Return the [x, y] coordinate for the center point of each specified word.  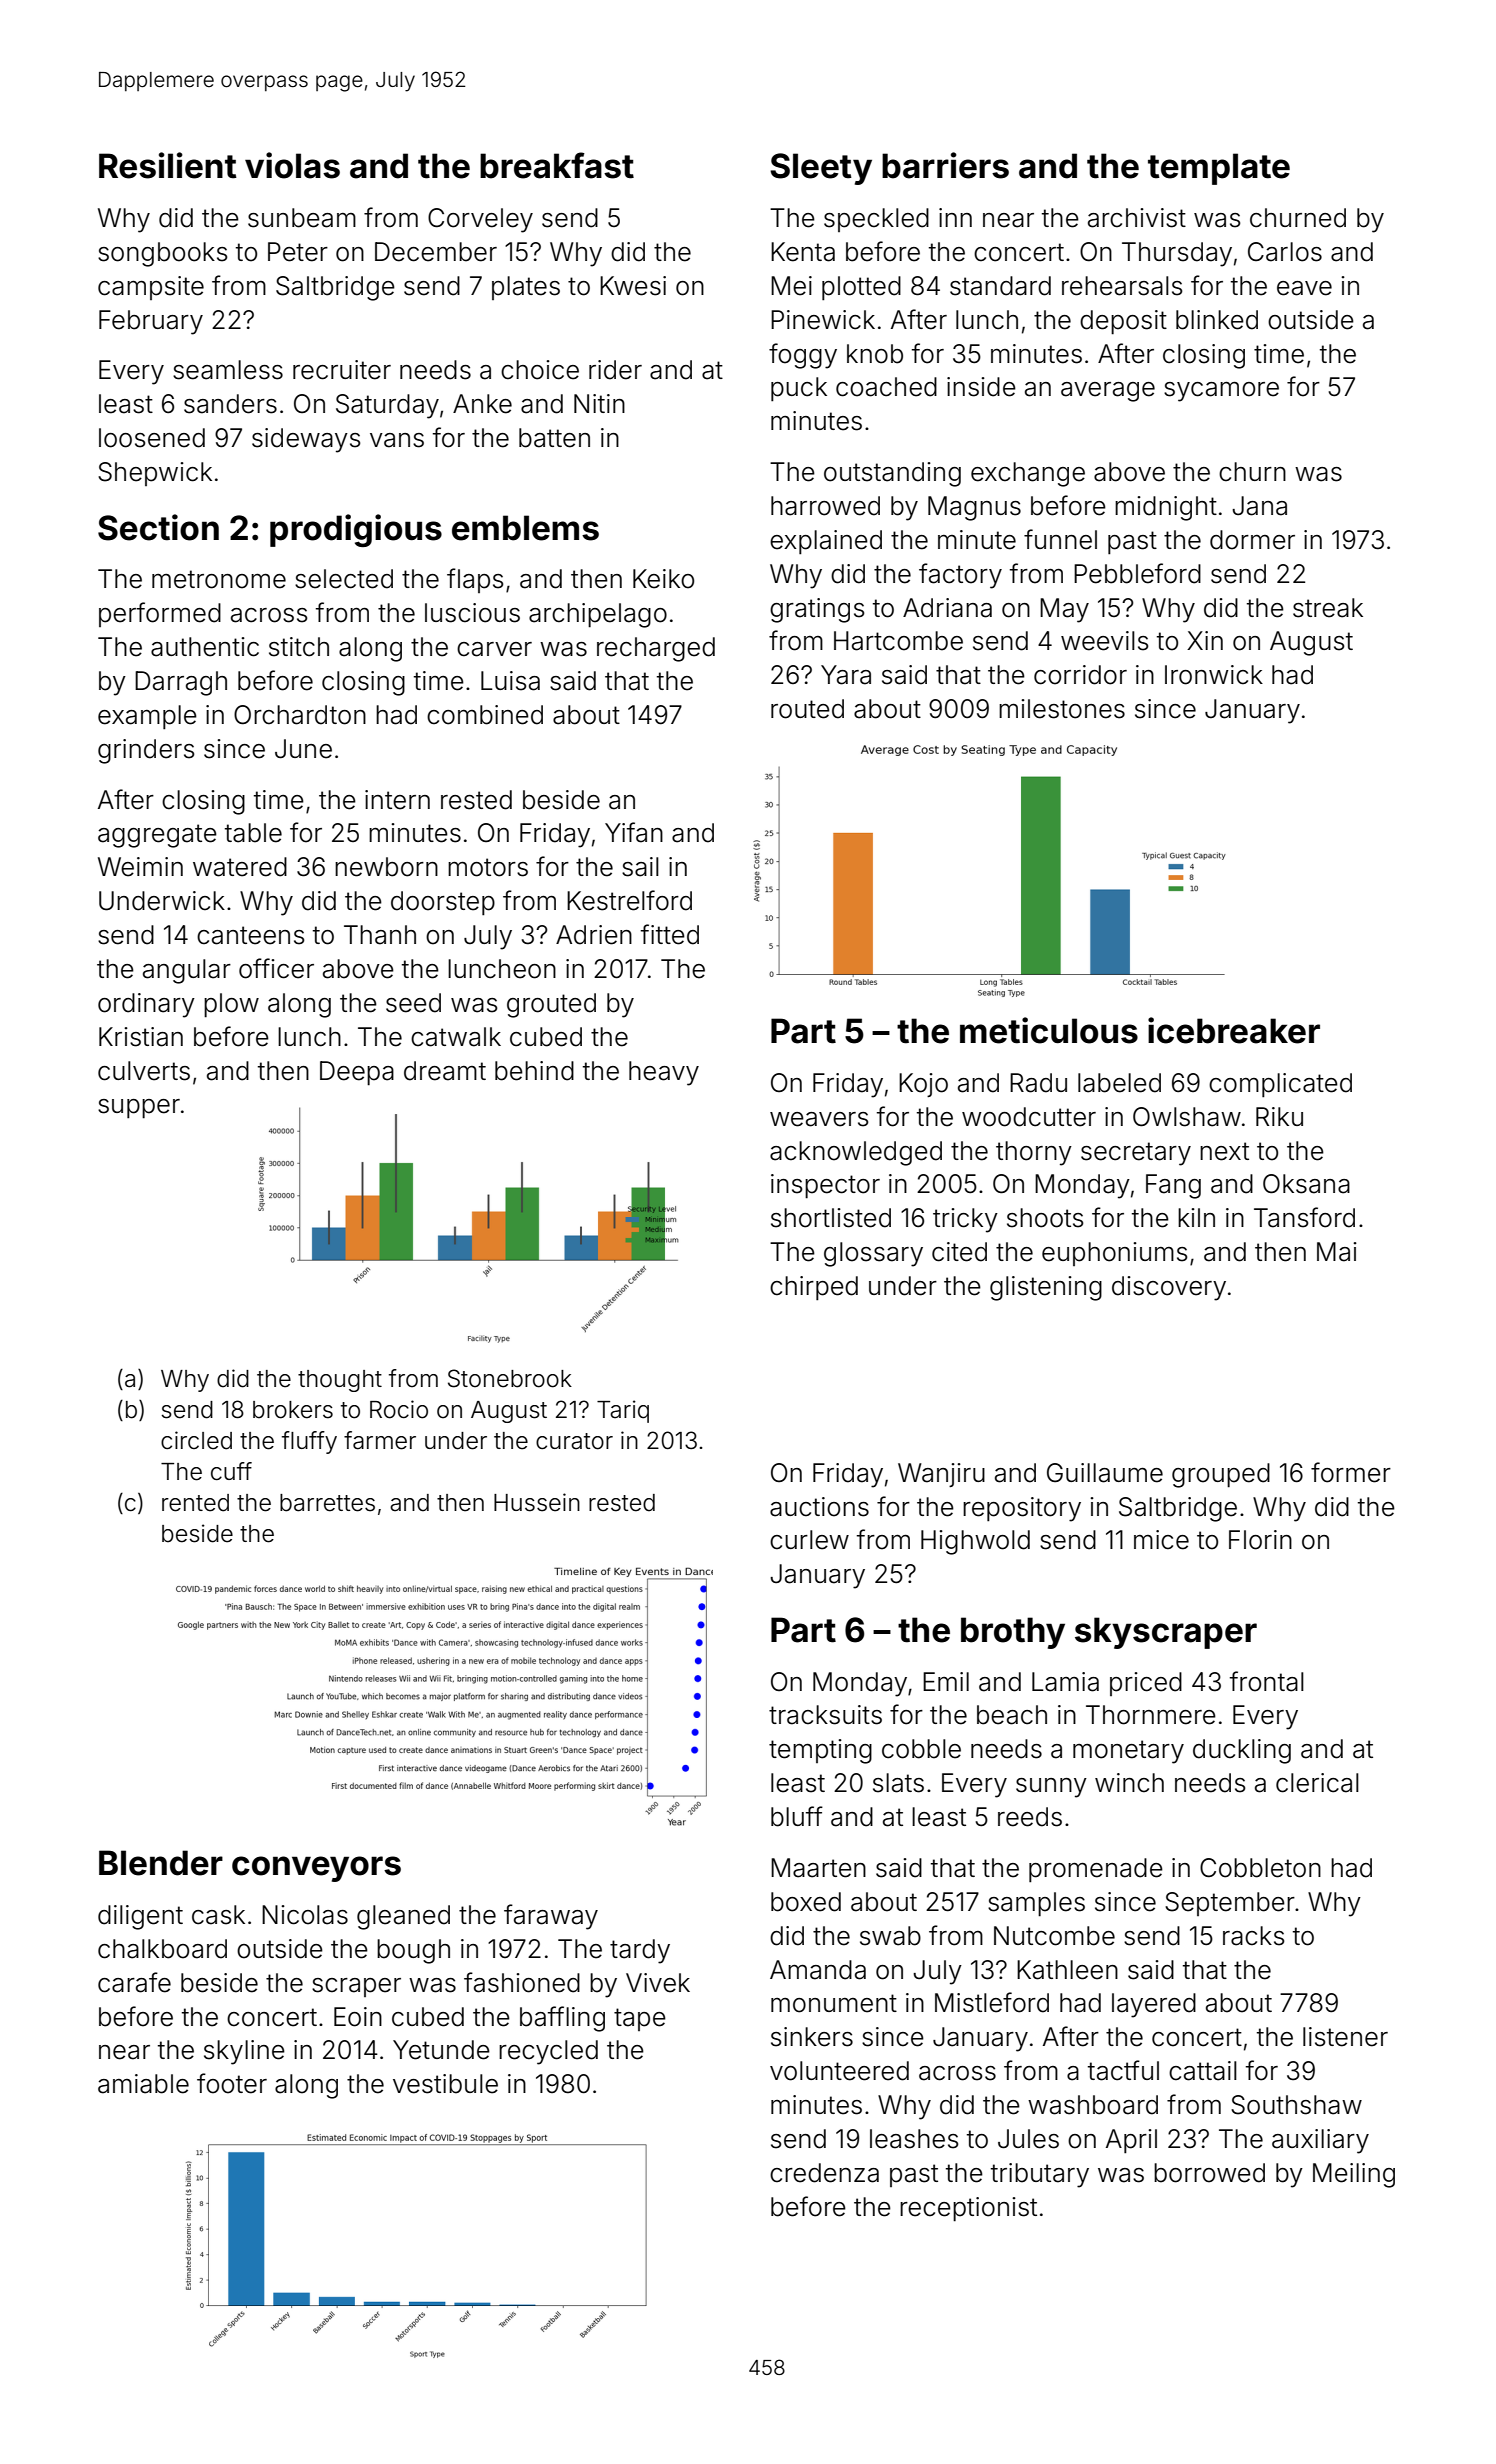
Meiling [1354, 2175]
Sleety [821, 169]
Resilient [168, 165]
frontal [1267, 1681]
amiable [143, 2084]
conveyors [316, 1869]
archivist [1137, 218]
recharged [656, 649]
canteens [250, 935]
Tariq [623, 1411]
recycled [548, 2052]
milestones [1062, 709]
